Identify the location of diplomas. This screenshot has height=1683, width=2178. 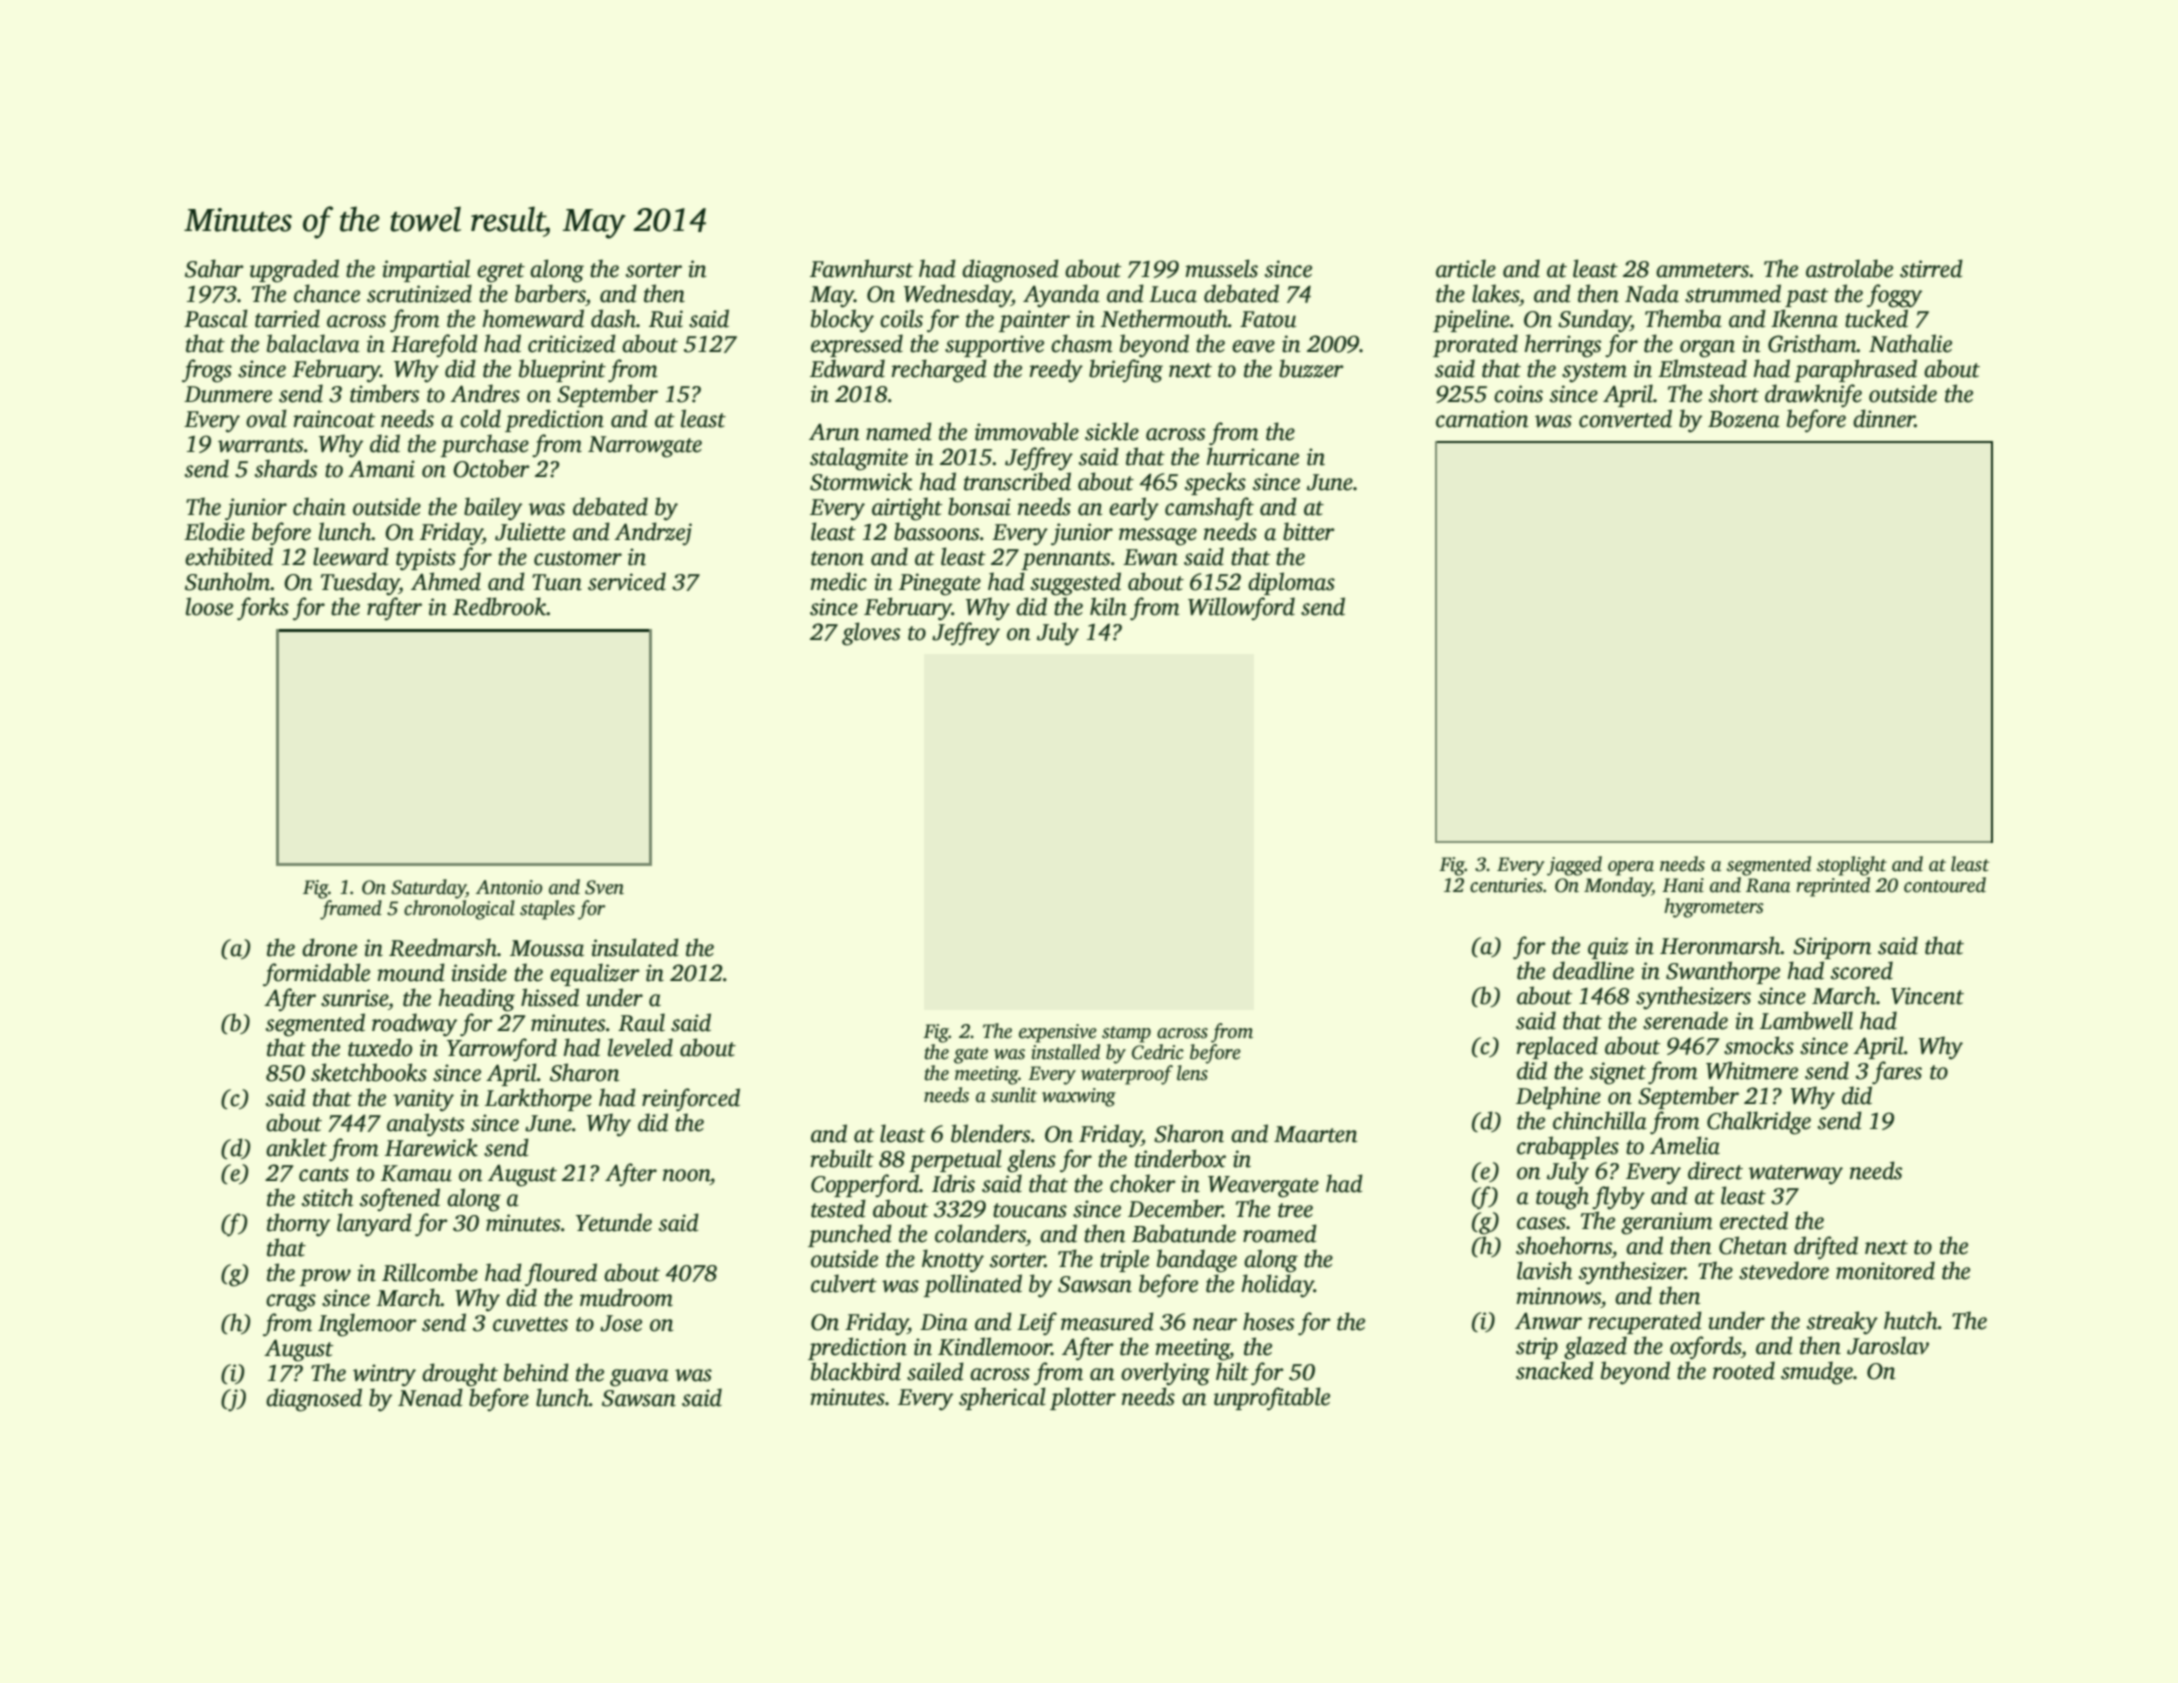
(1291, 583).
